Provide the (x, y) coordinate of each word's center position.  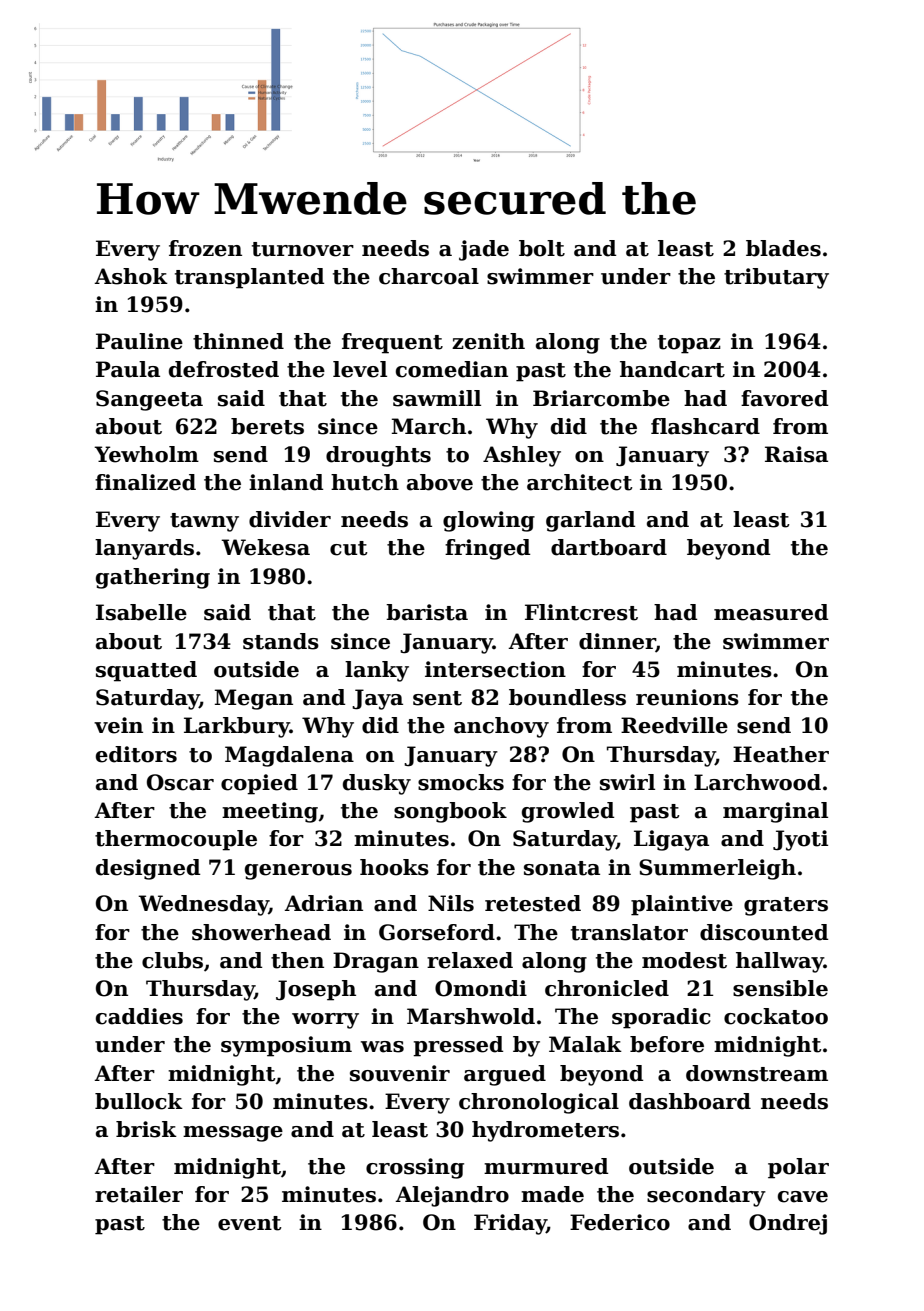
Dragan (376, 962)
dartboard (609, 547)
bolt (542, 248)
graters (786, 906)
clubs (172, 960)
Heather (781, 754)
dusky (377, 784)
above (440, 482)
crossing (415, 1168)
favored (784, 398)
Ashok (131, 276)
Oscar (180, 782)
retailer (139, 1194)
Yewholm (146, 454)
